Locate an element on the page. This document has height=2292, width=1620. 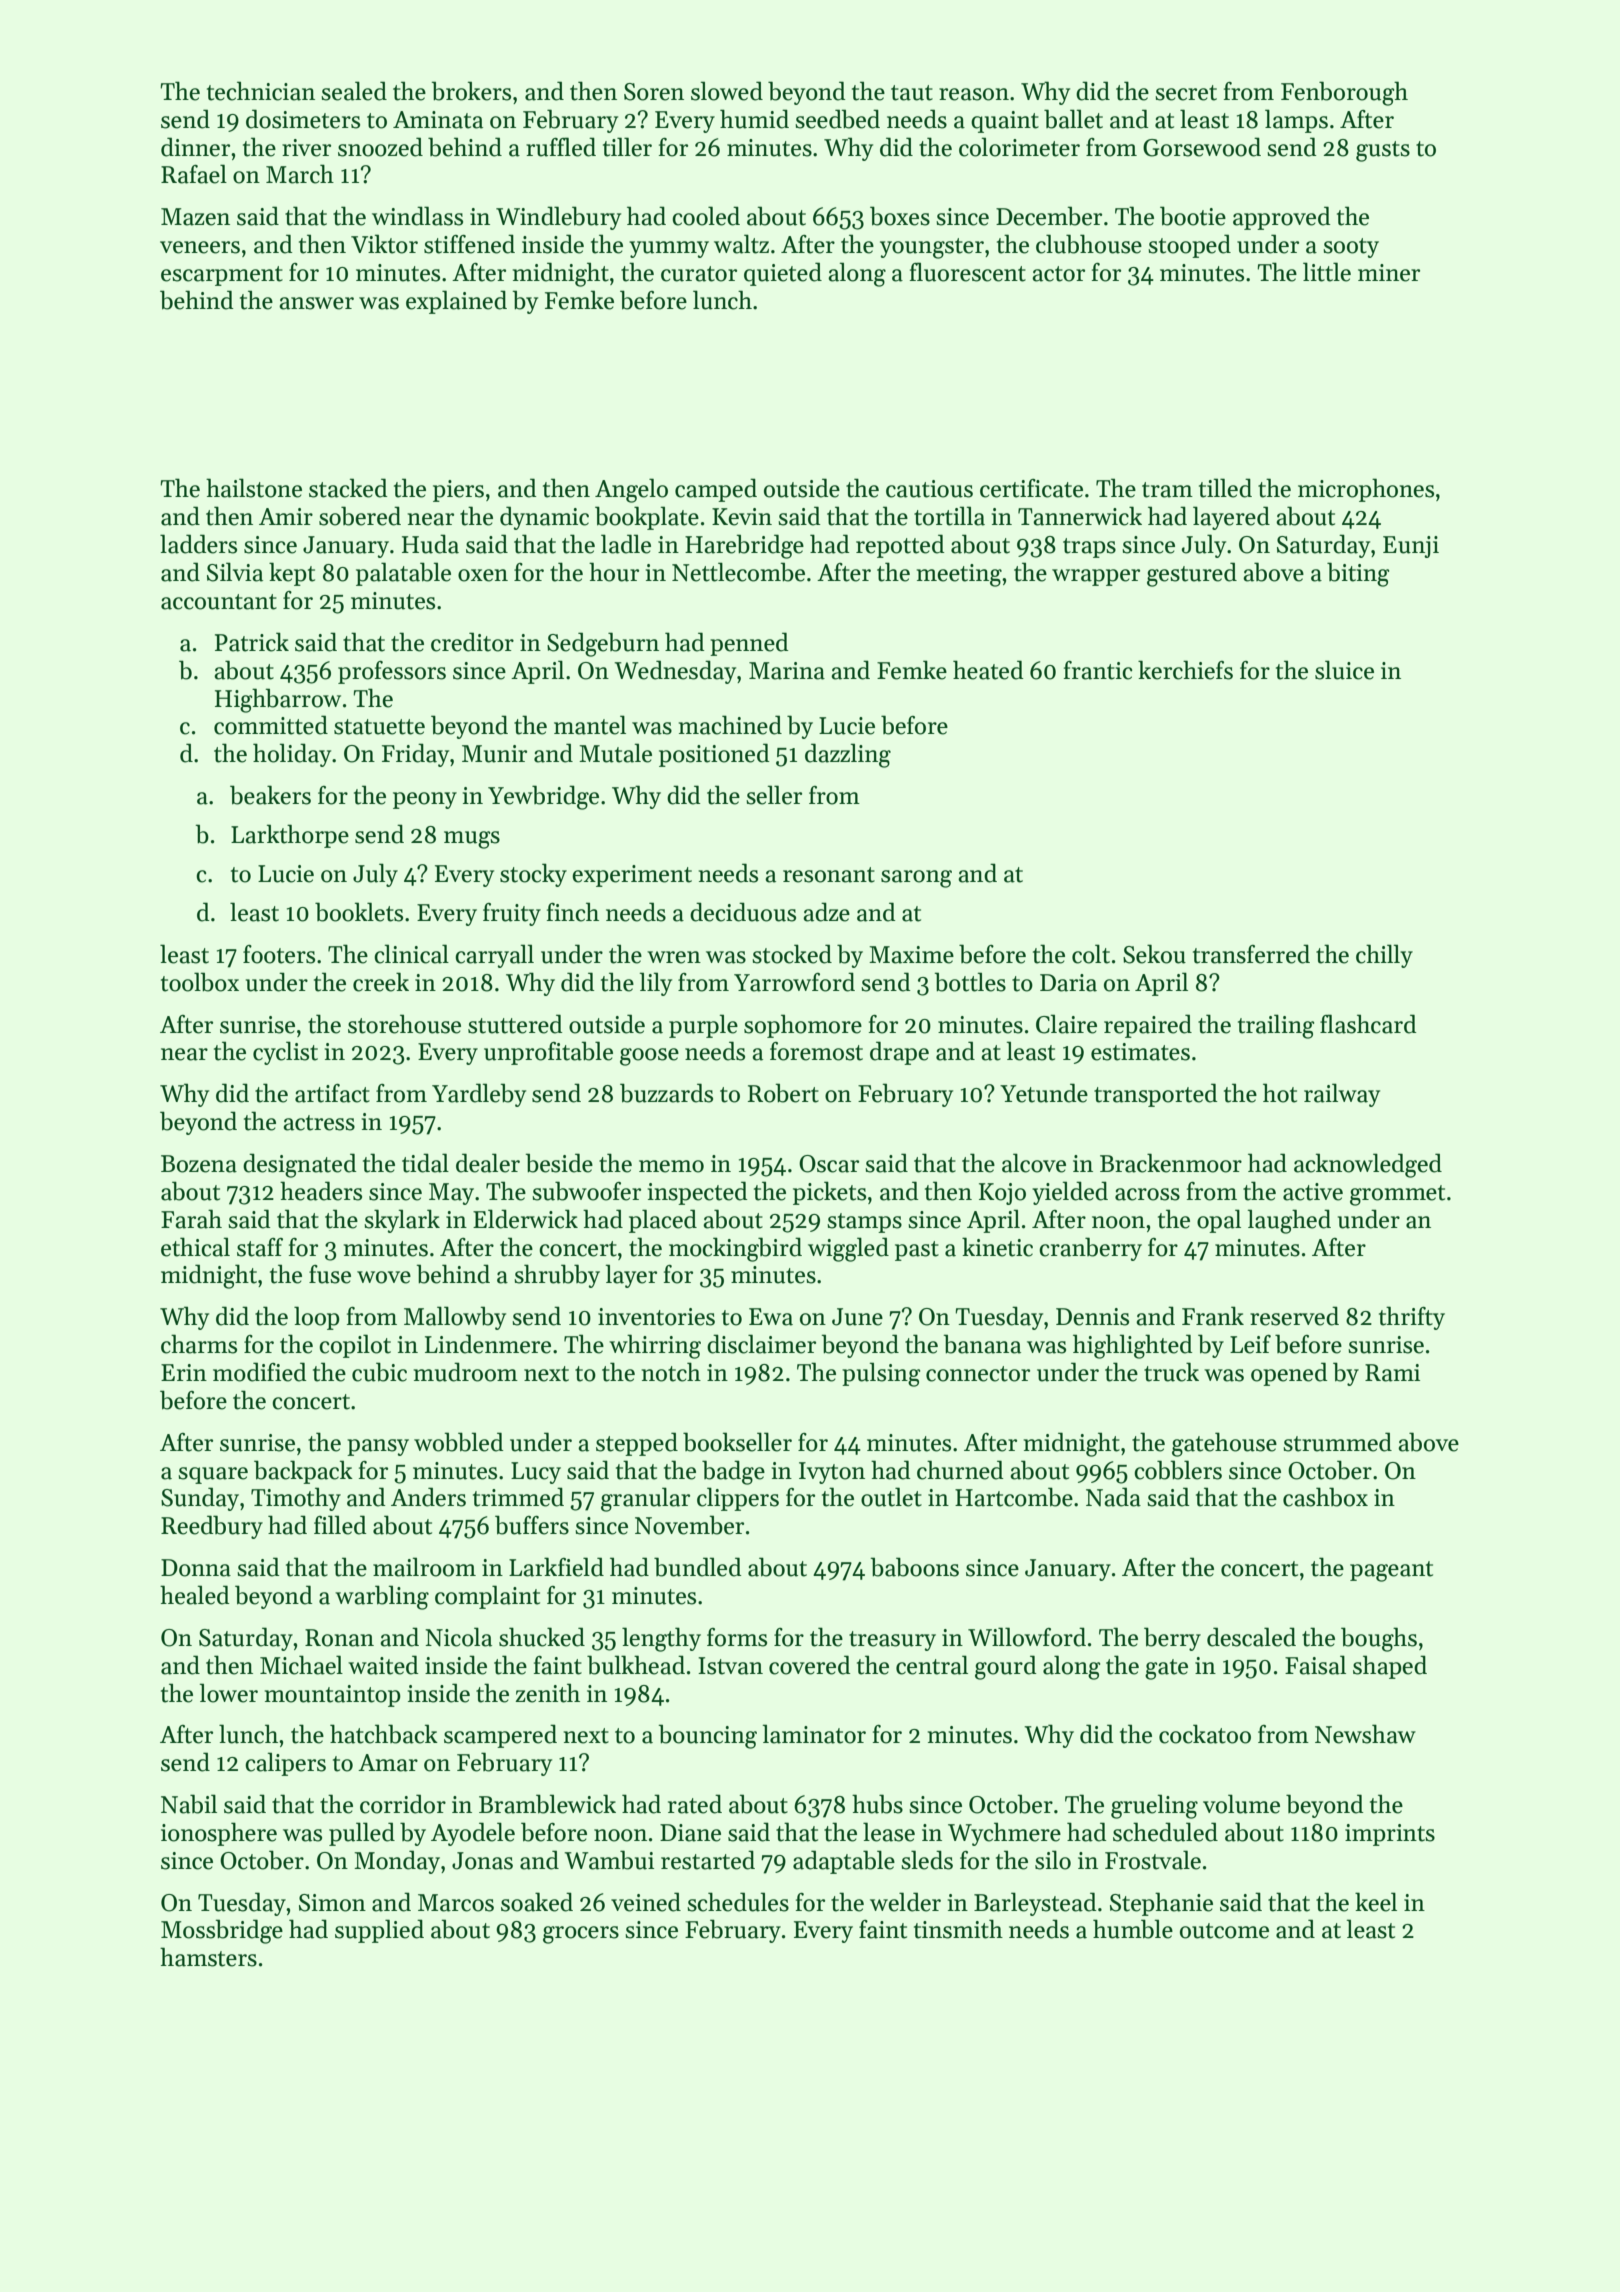
outcome is located at coordinates (1224, 1931).
